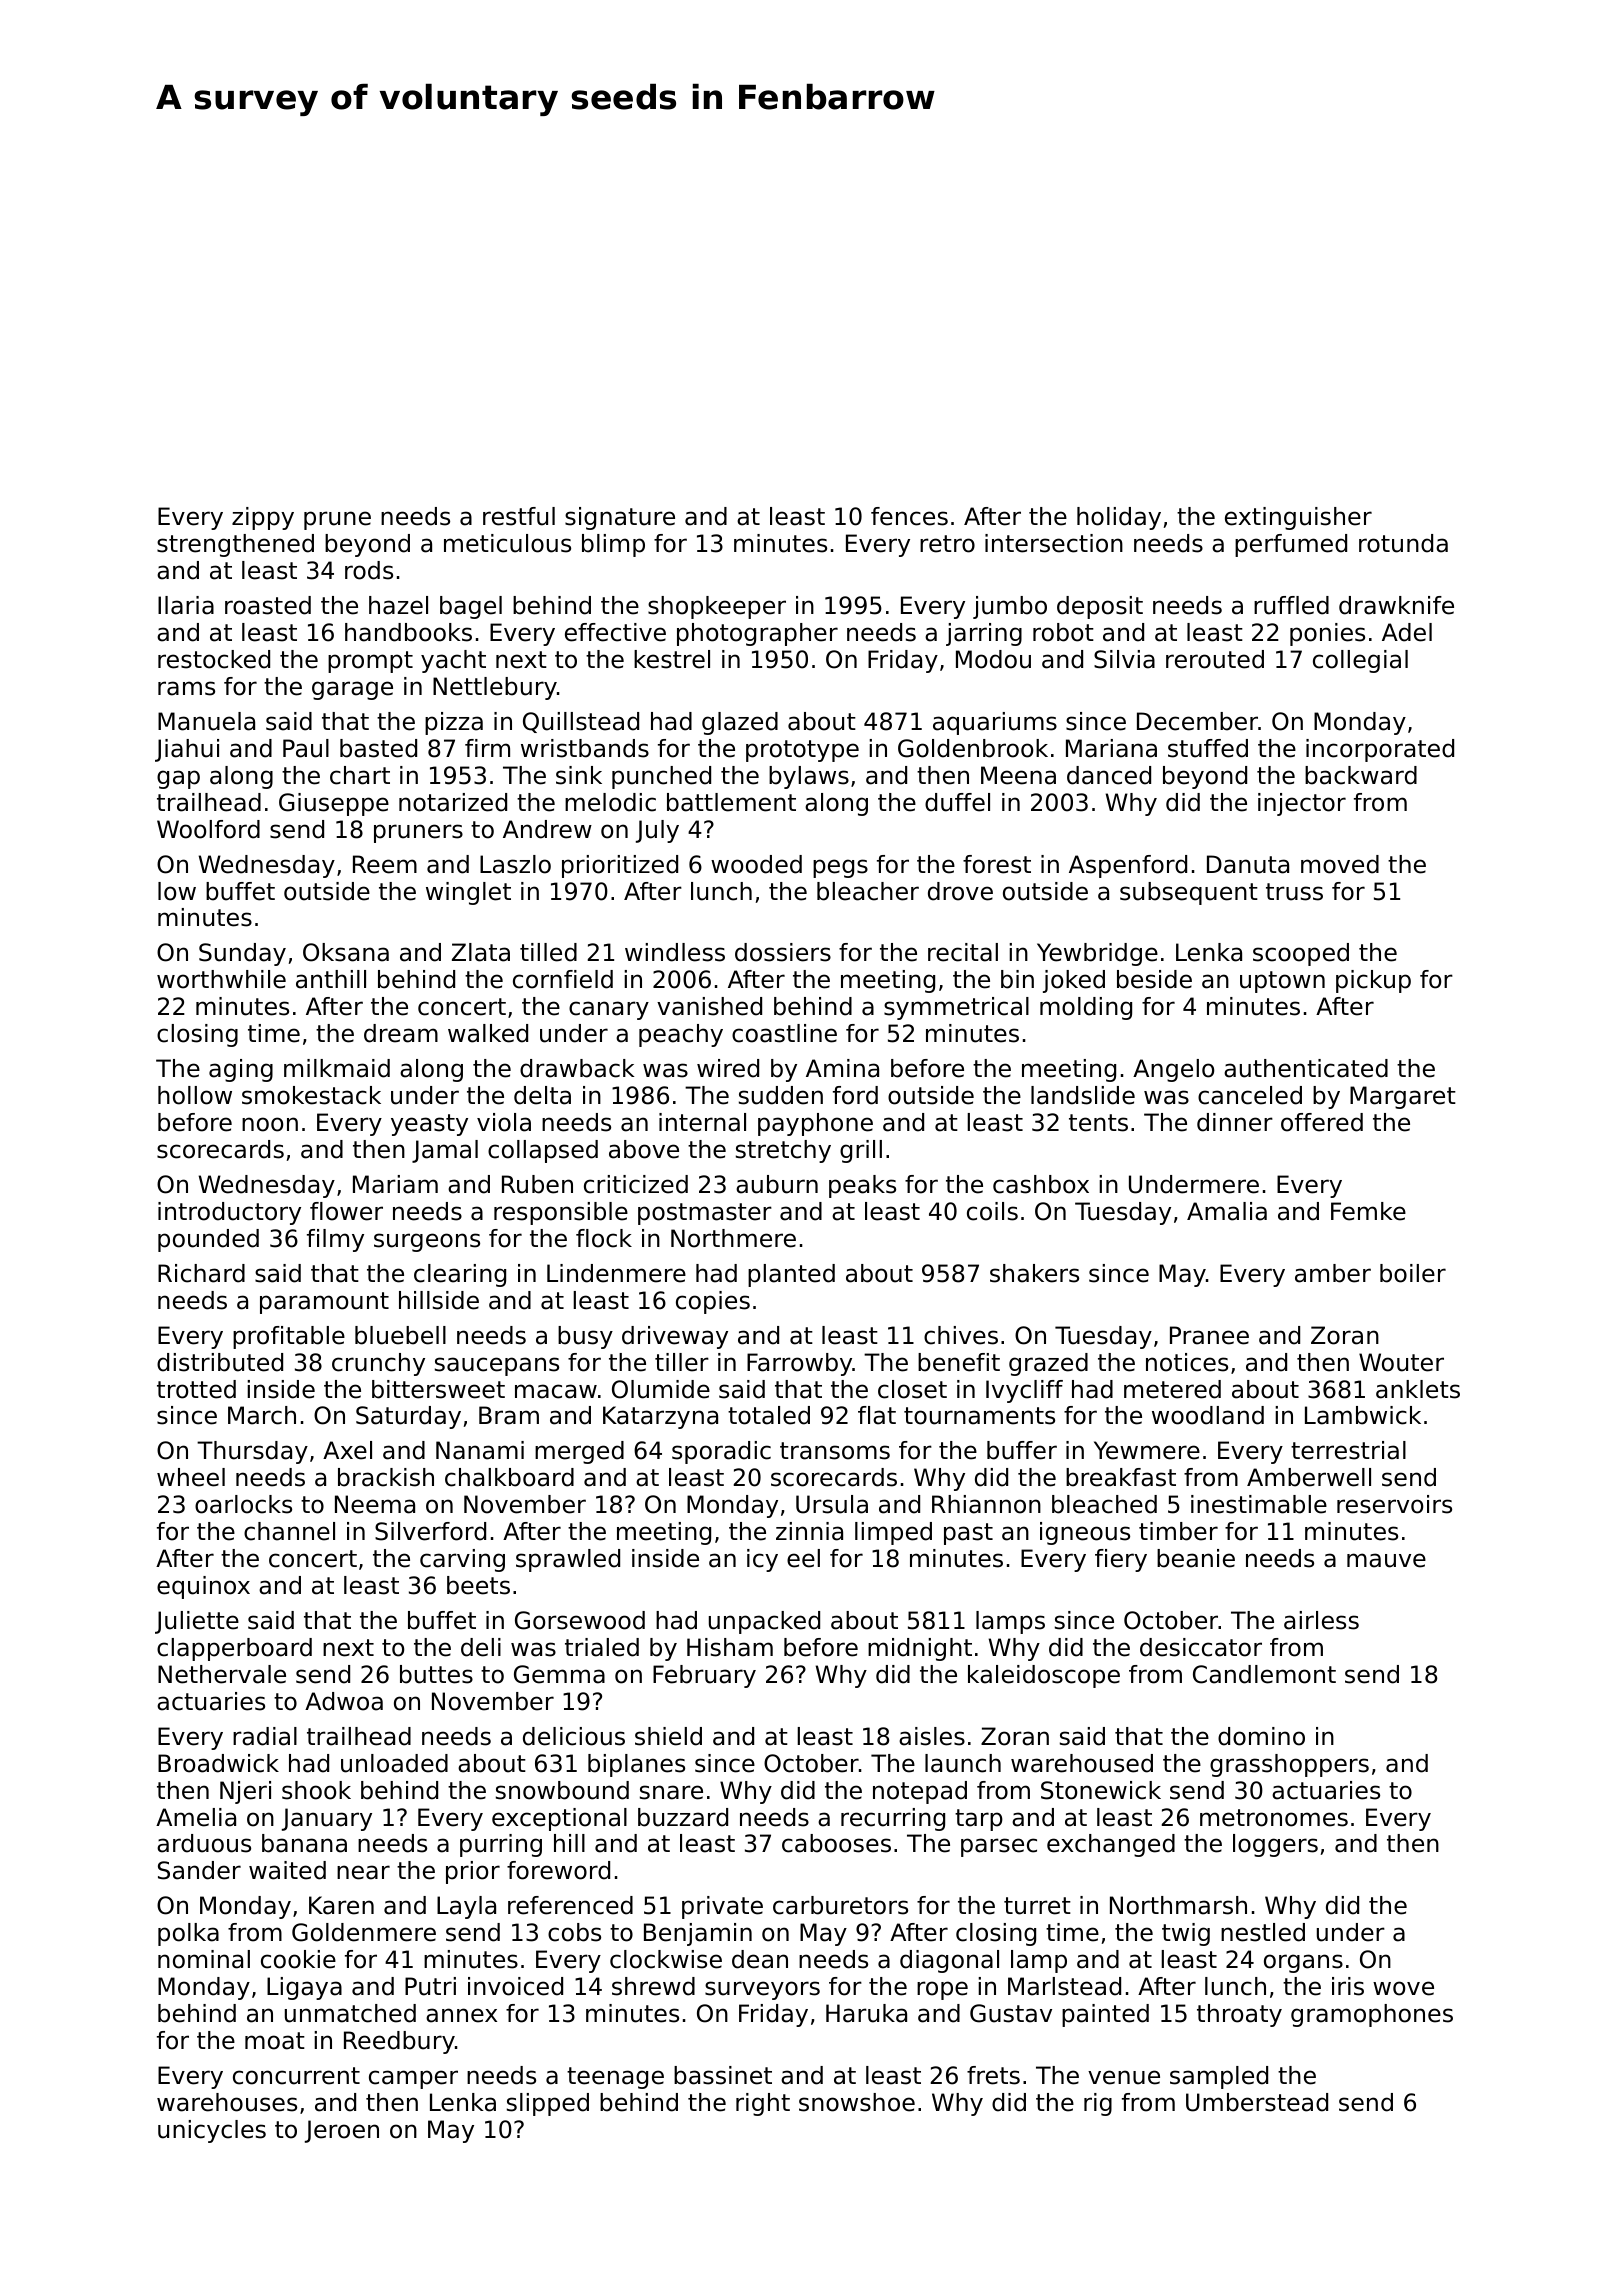 This screenshot has width=1620, height=2292. I want to click on prototype, so click(802, 751).
